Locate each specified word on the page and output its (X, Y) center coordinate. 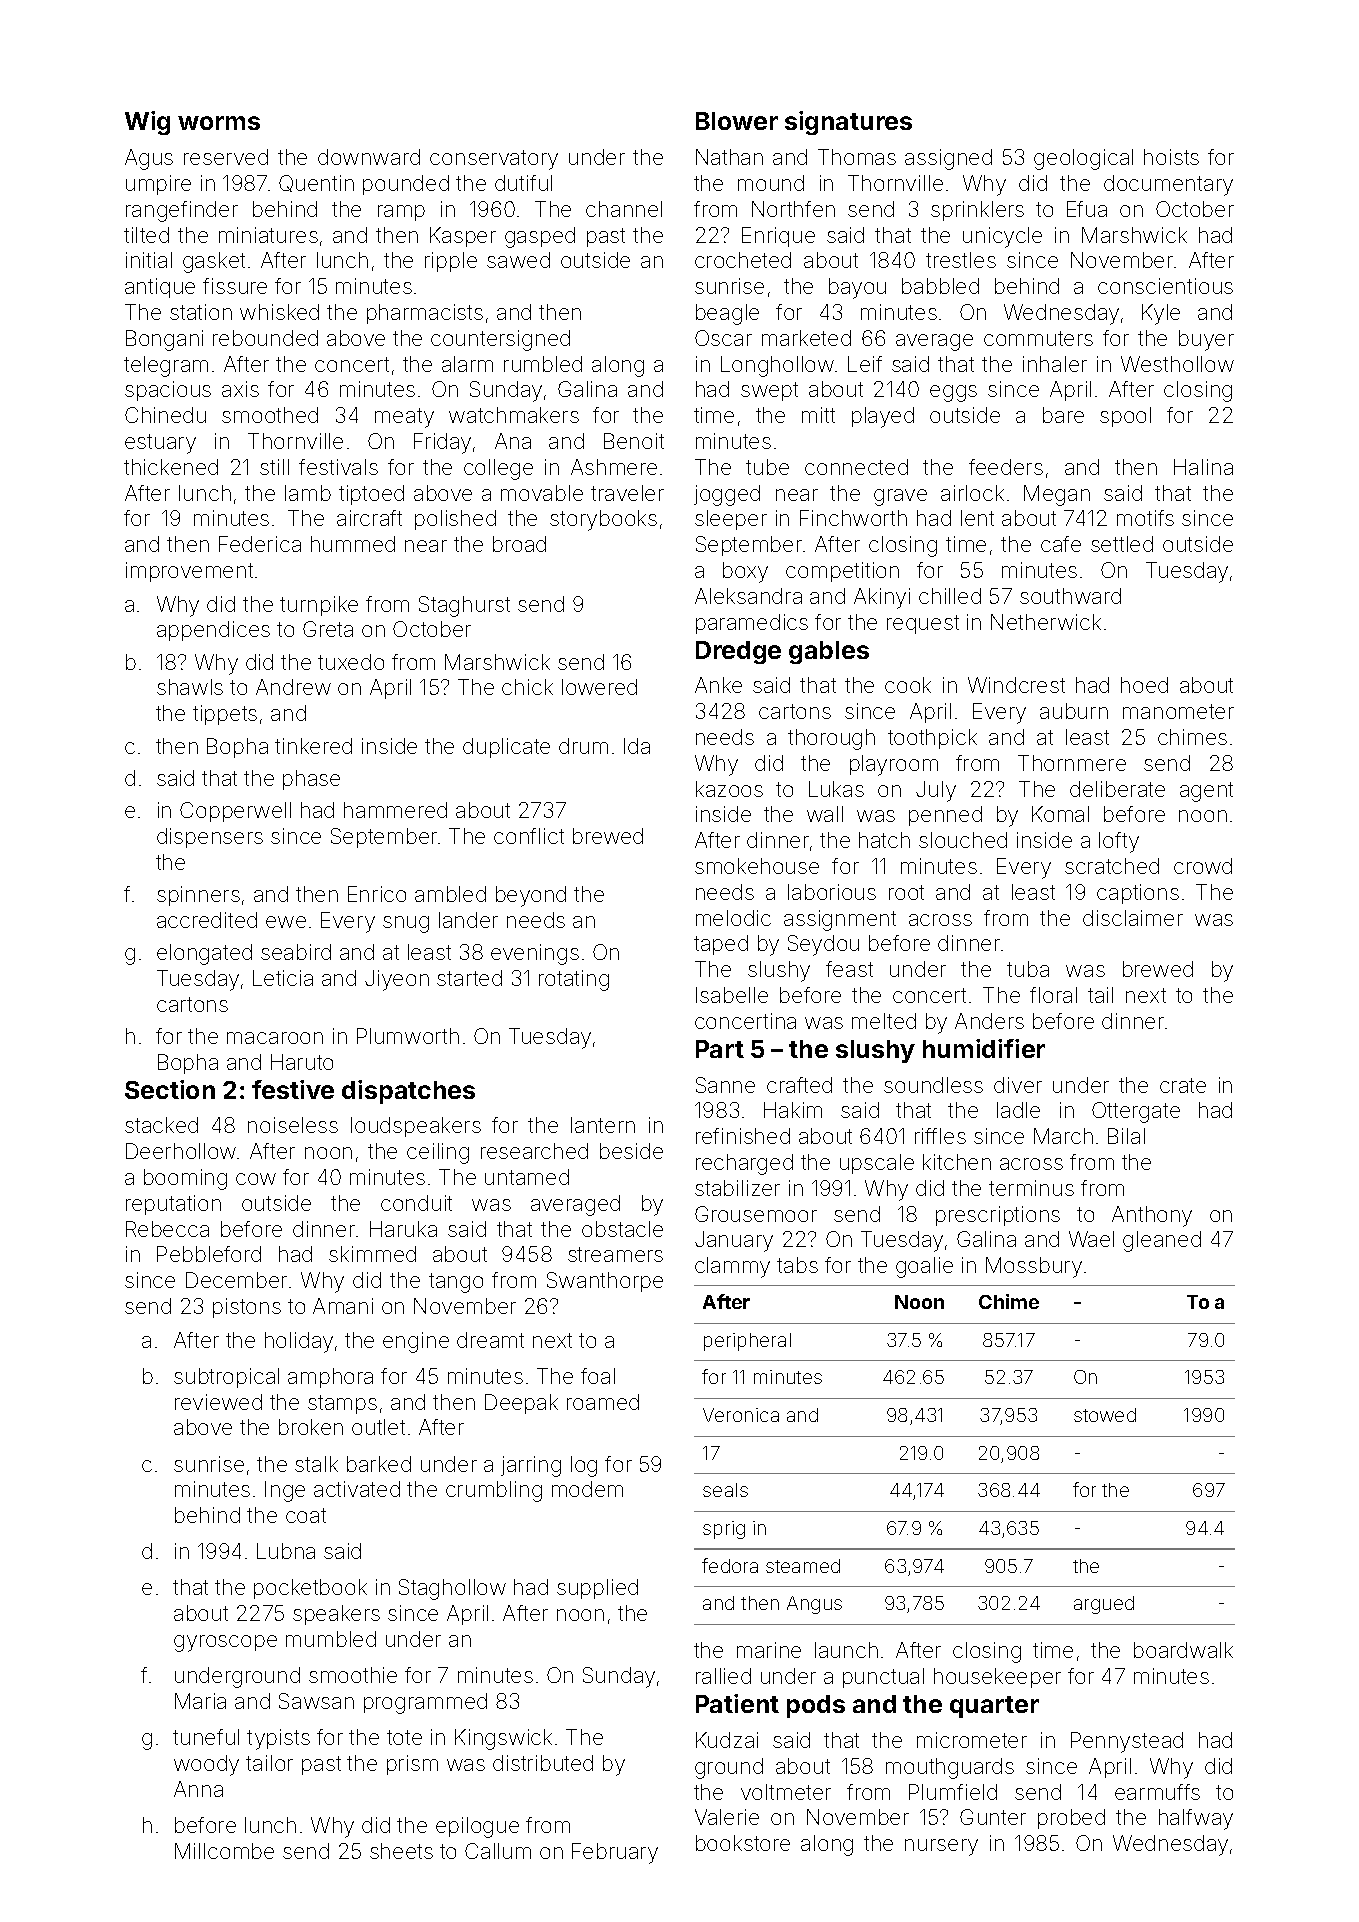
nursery (941, 1847)
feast (849, 969)
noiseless (293, 1125)
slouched (963, 840)
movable (542, 493)
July (936, 791)
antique (160, 288)
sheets (401, 1851)
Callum (498, 1851)
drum (583, 746)
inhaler (1055, 364)
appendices (213, 631)
